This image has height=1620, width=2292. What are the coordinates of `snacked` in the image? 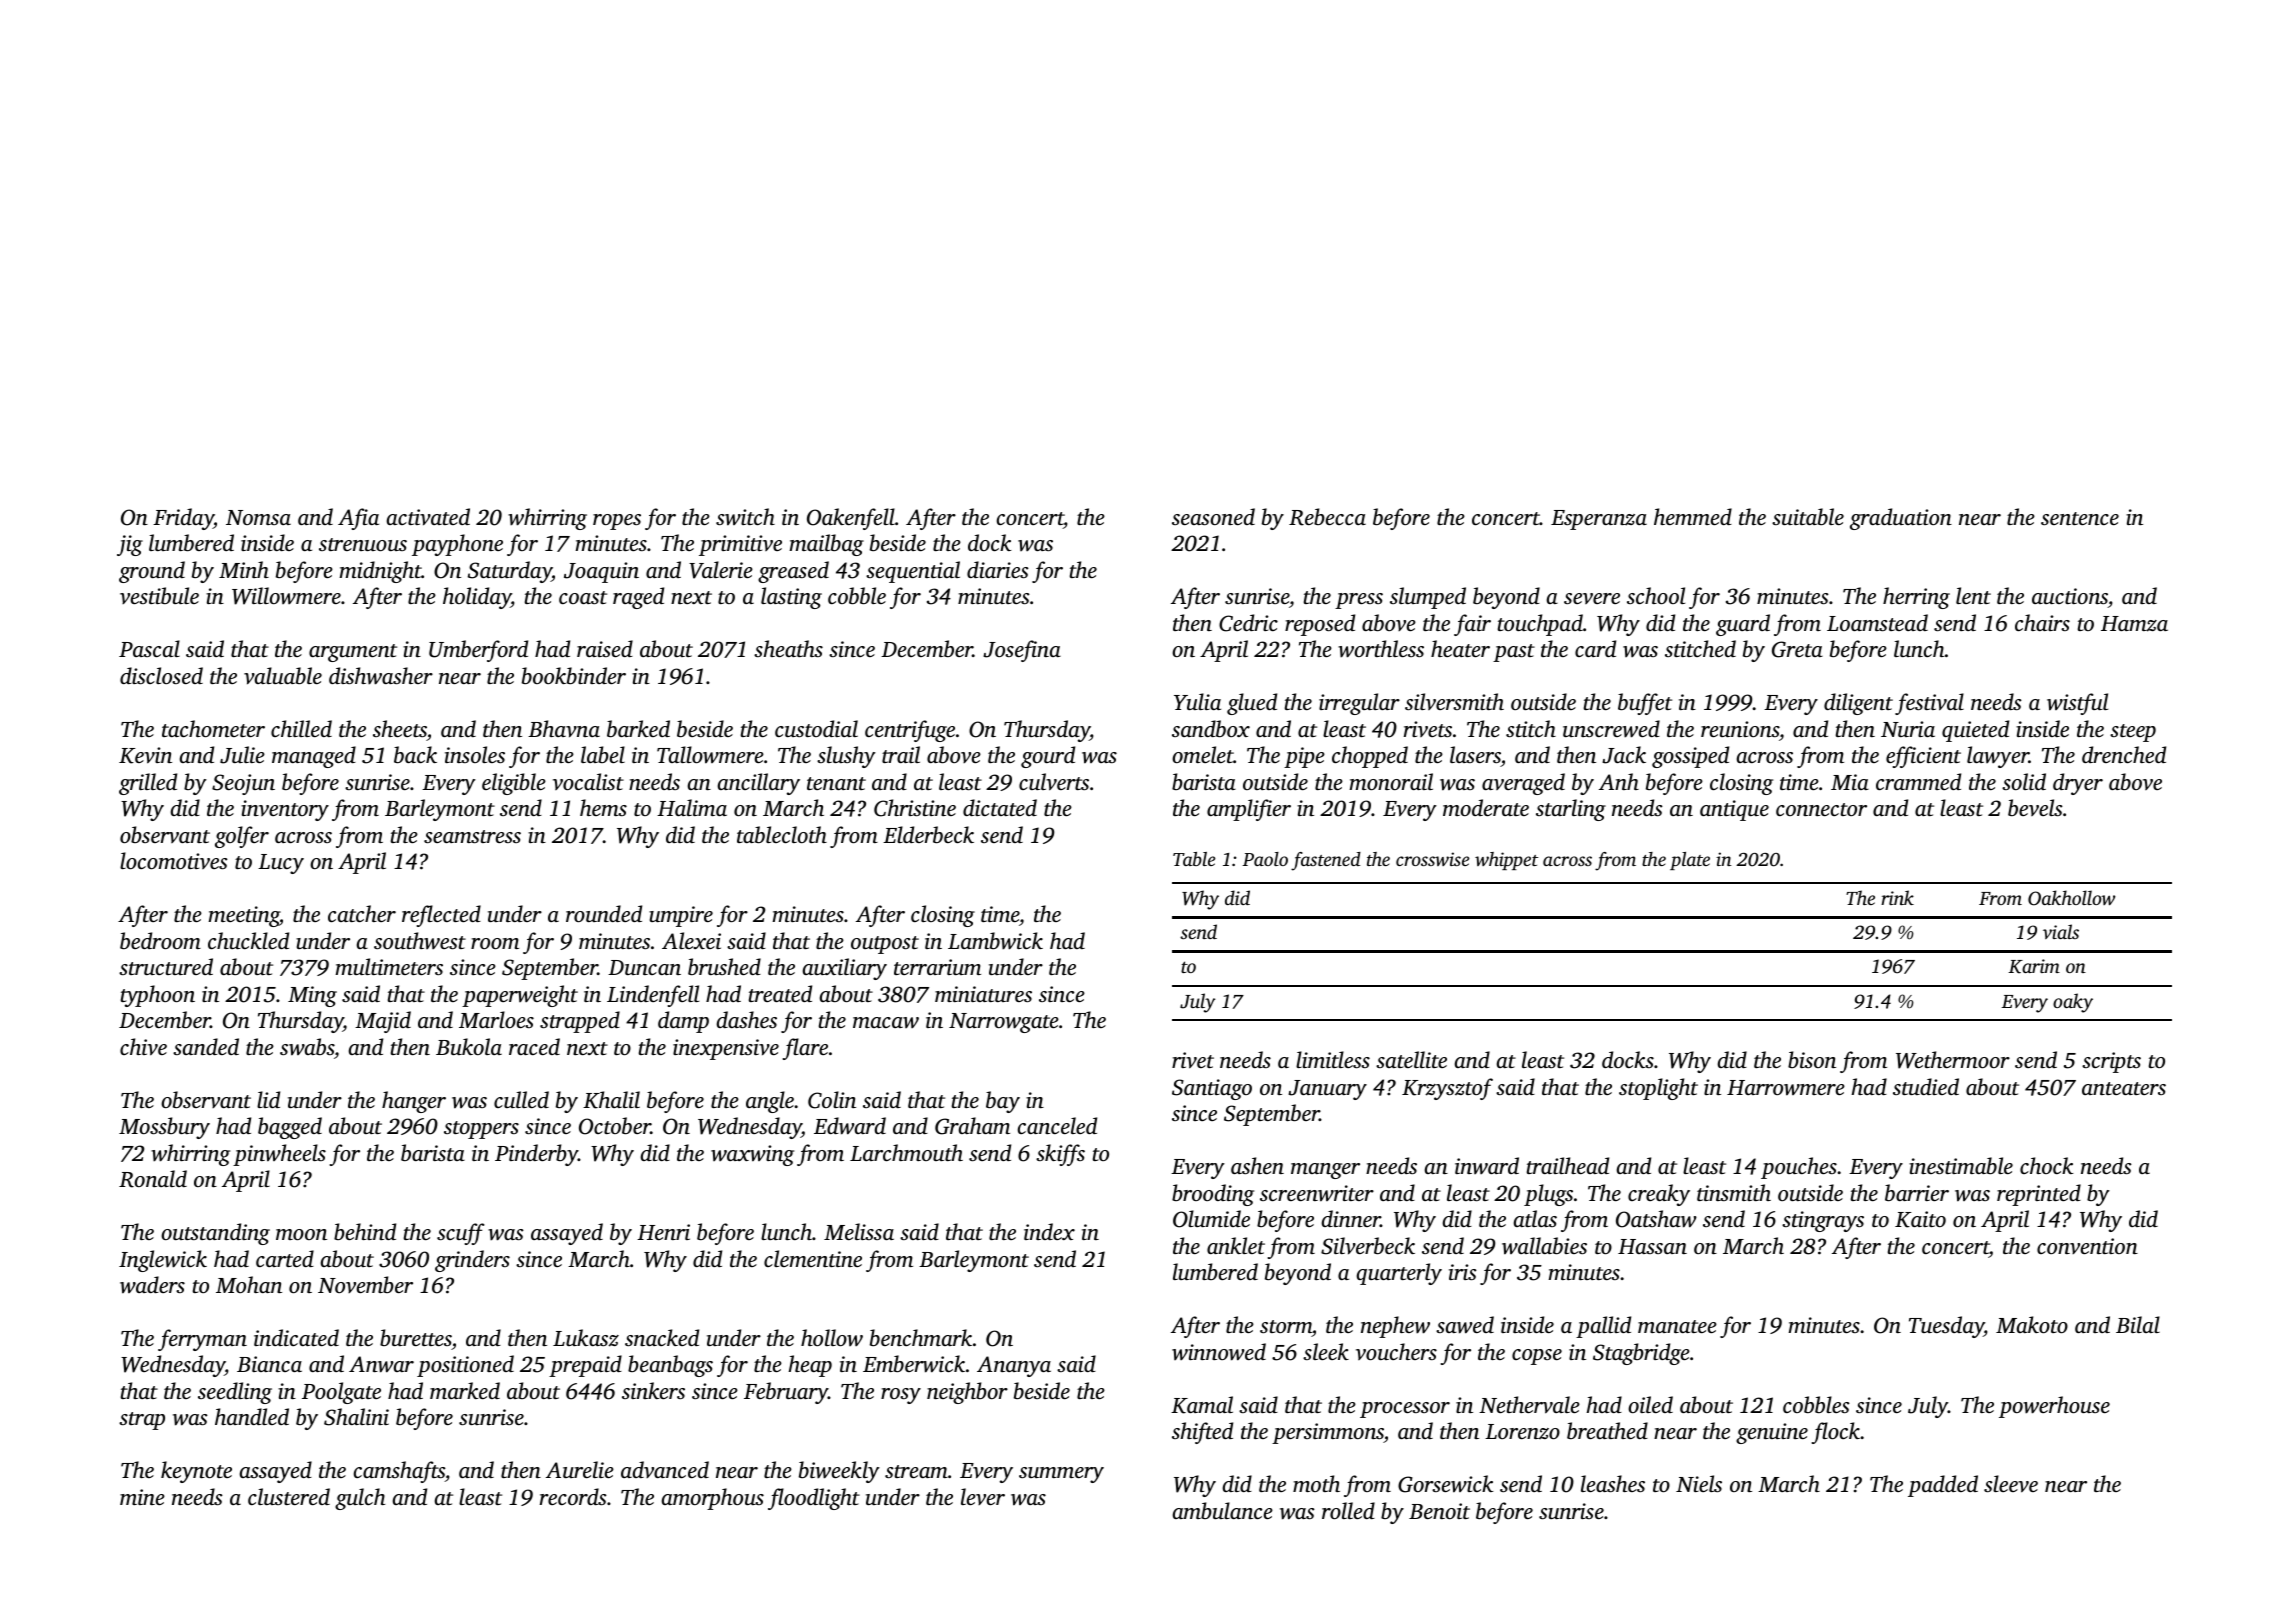 It's located at (662, 1337).
